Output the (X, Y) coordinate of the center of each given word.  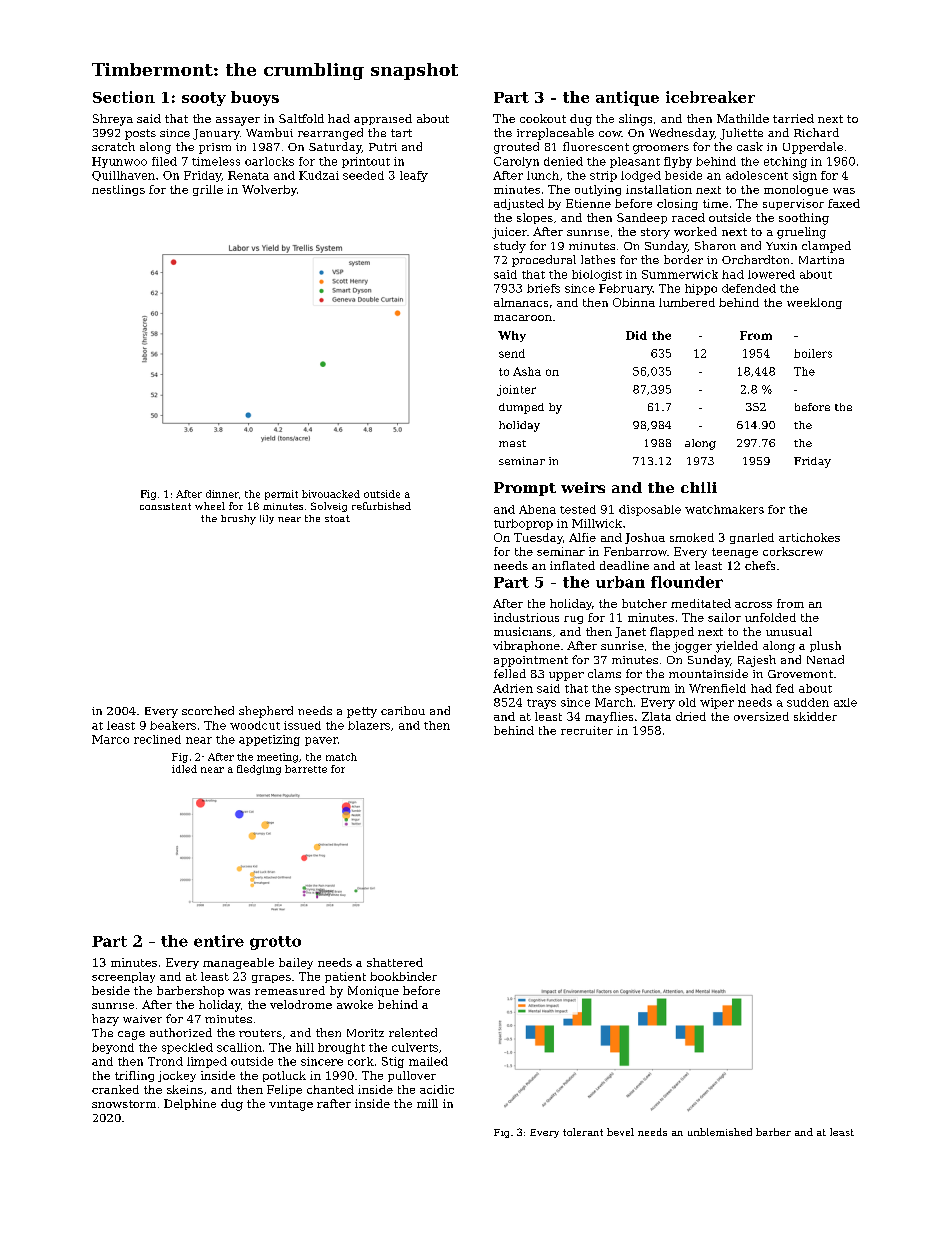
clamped (826, 247)
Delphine (190, 1104)
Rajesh (757, 661)
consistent (165, 506)
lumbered (687, 302)
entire (219, 941)
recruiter (587, 730)
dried (691, 716)
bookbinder (403, 976)
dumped (521, 408)
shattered (395, 962)
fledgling (259, 770)
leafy (414, 176)
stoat (337, 518)
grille (208, 190)
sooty (204, 99)
